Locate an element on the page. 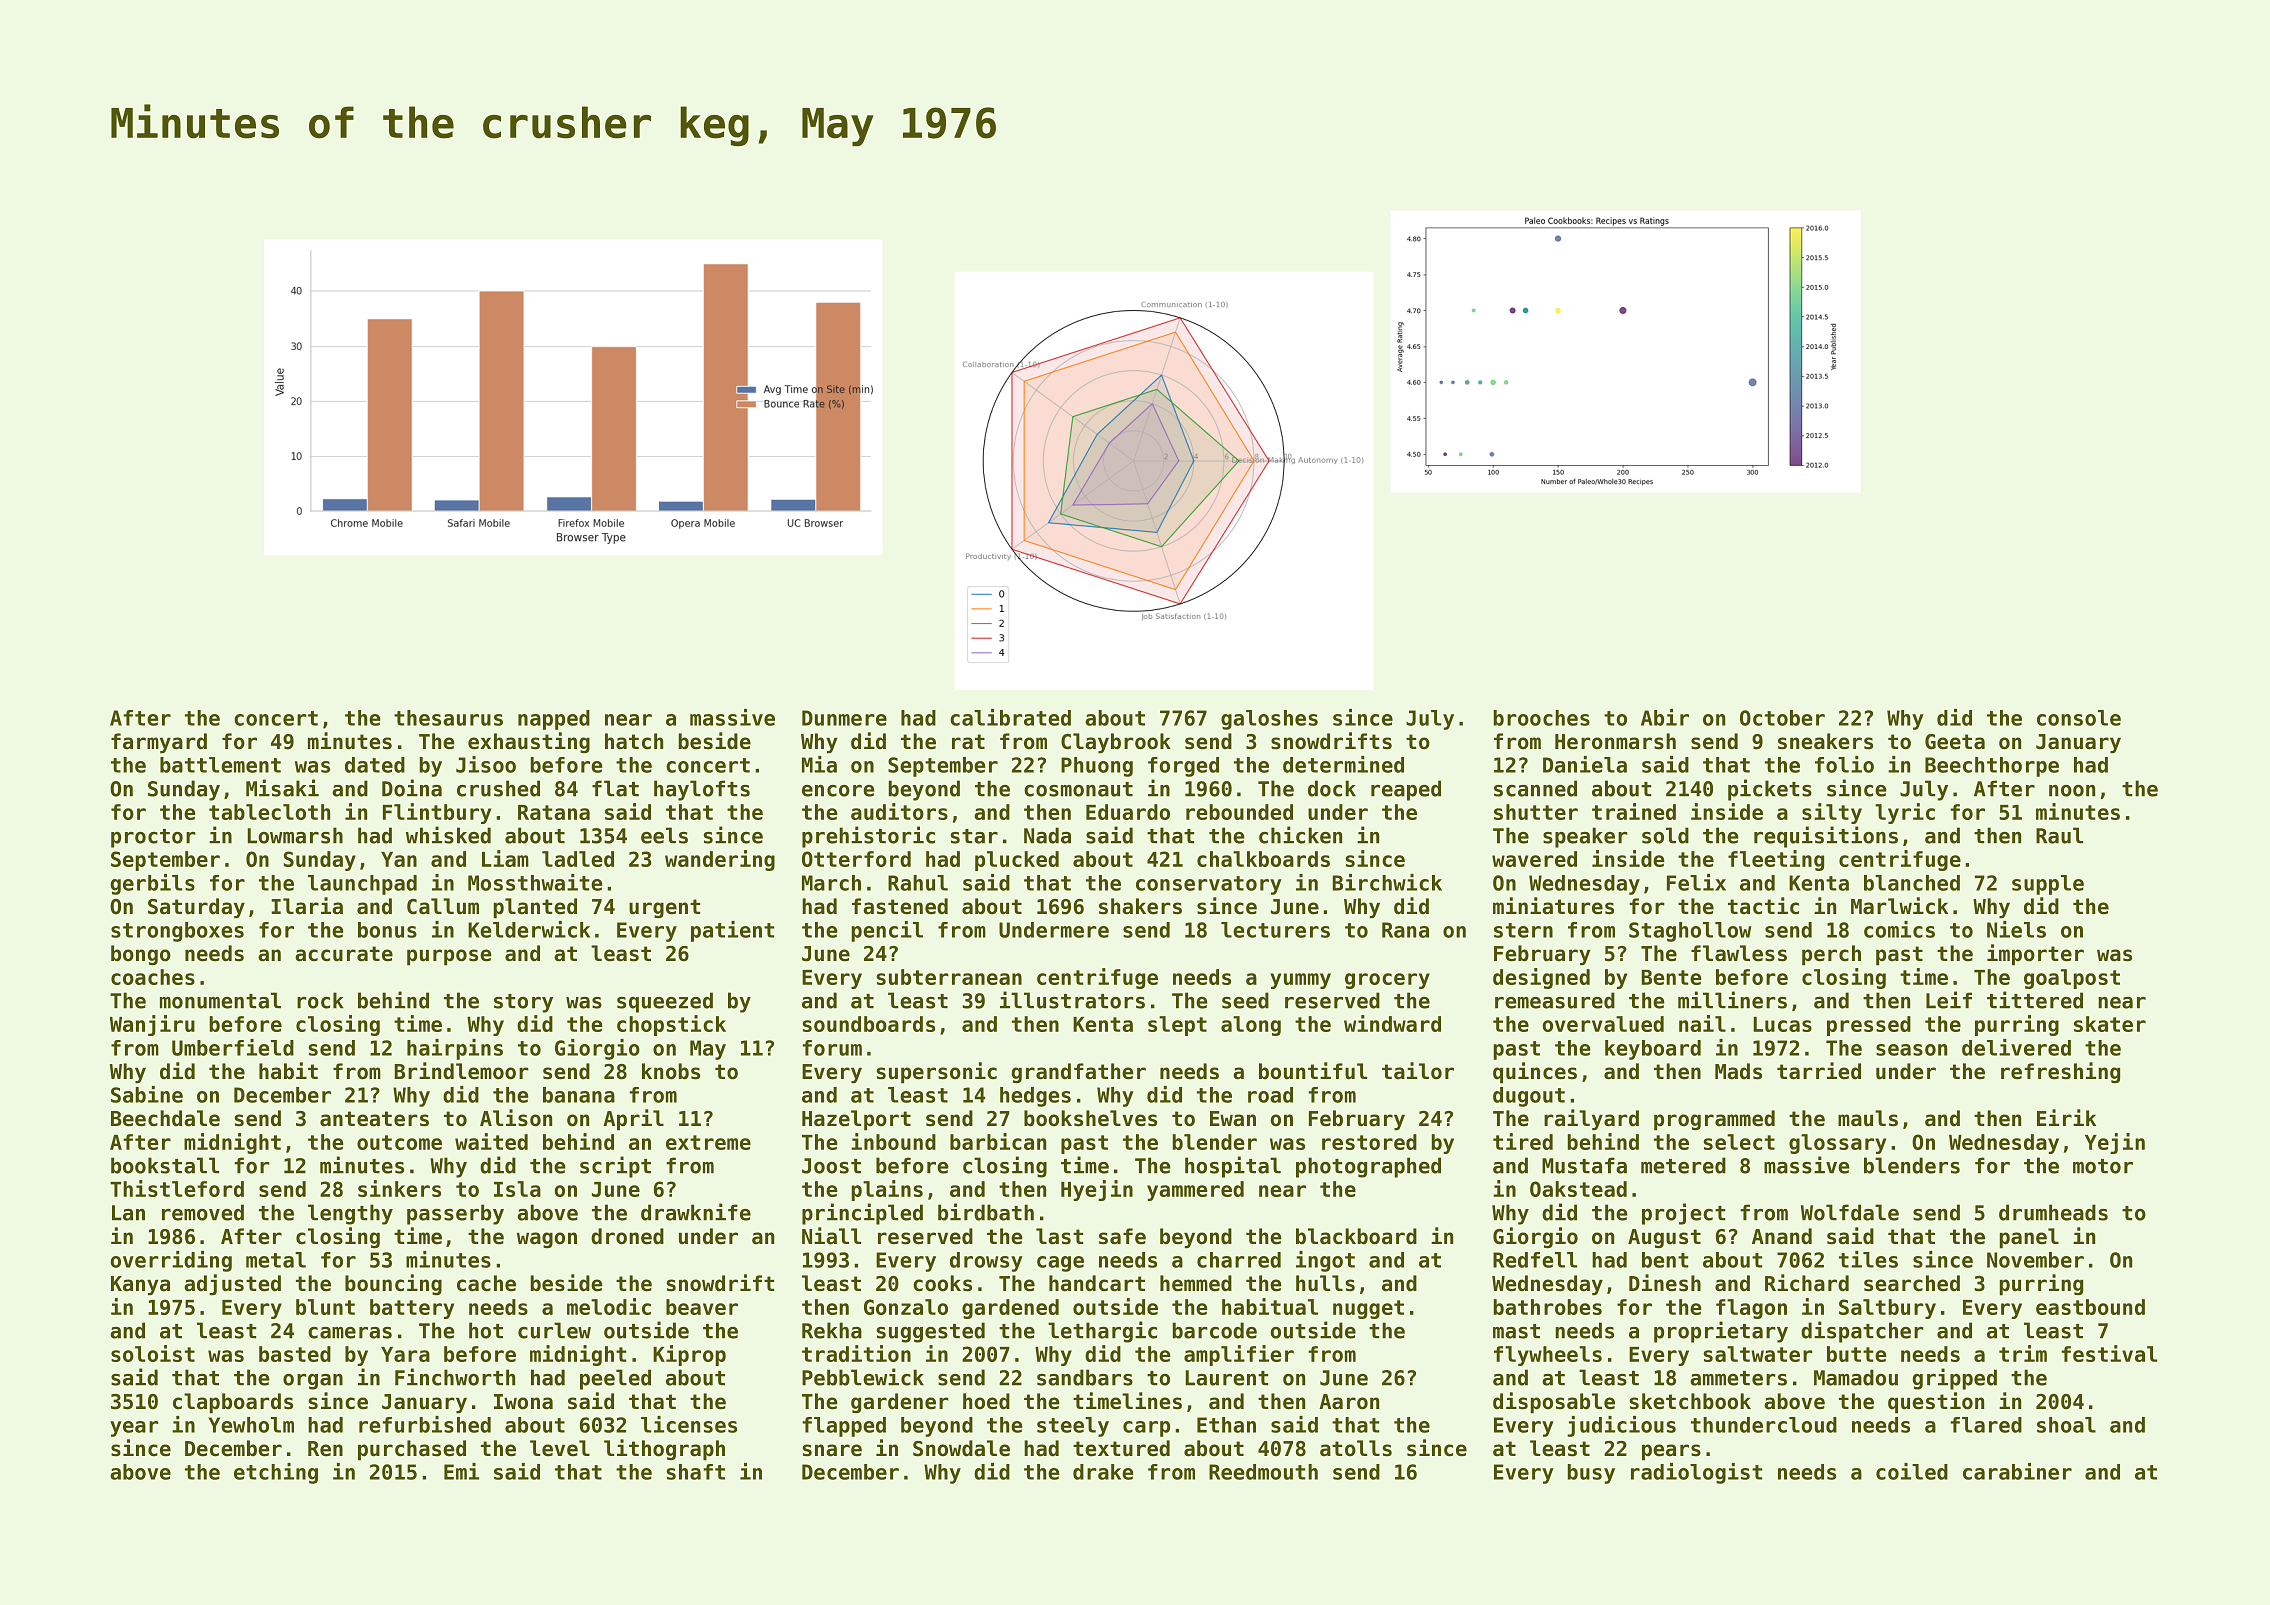 The image size is (2270, 1605). Umberfield is located at coordinates (233, 1047).
